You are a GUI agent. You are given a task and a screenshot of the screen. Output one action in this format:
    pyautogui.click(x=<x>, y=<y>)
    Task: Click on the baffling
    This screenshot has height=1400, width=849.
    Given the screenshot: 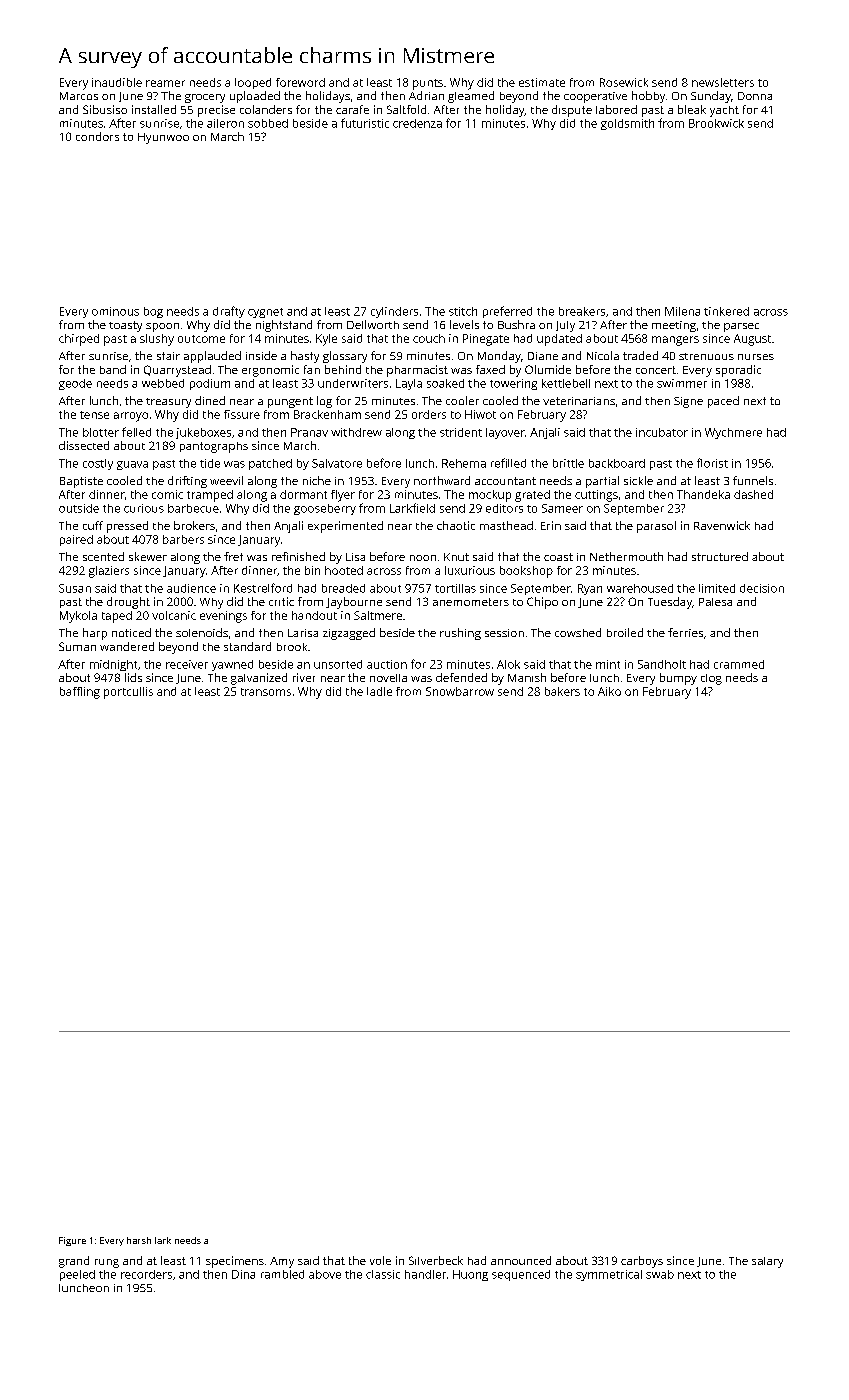 What is the action you would take?
    pyautogui.click(x=80, y=693)
